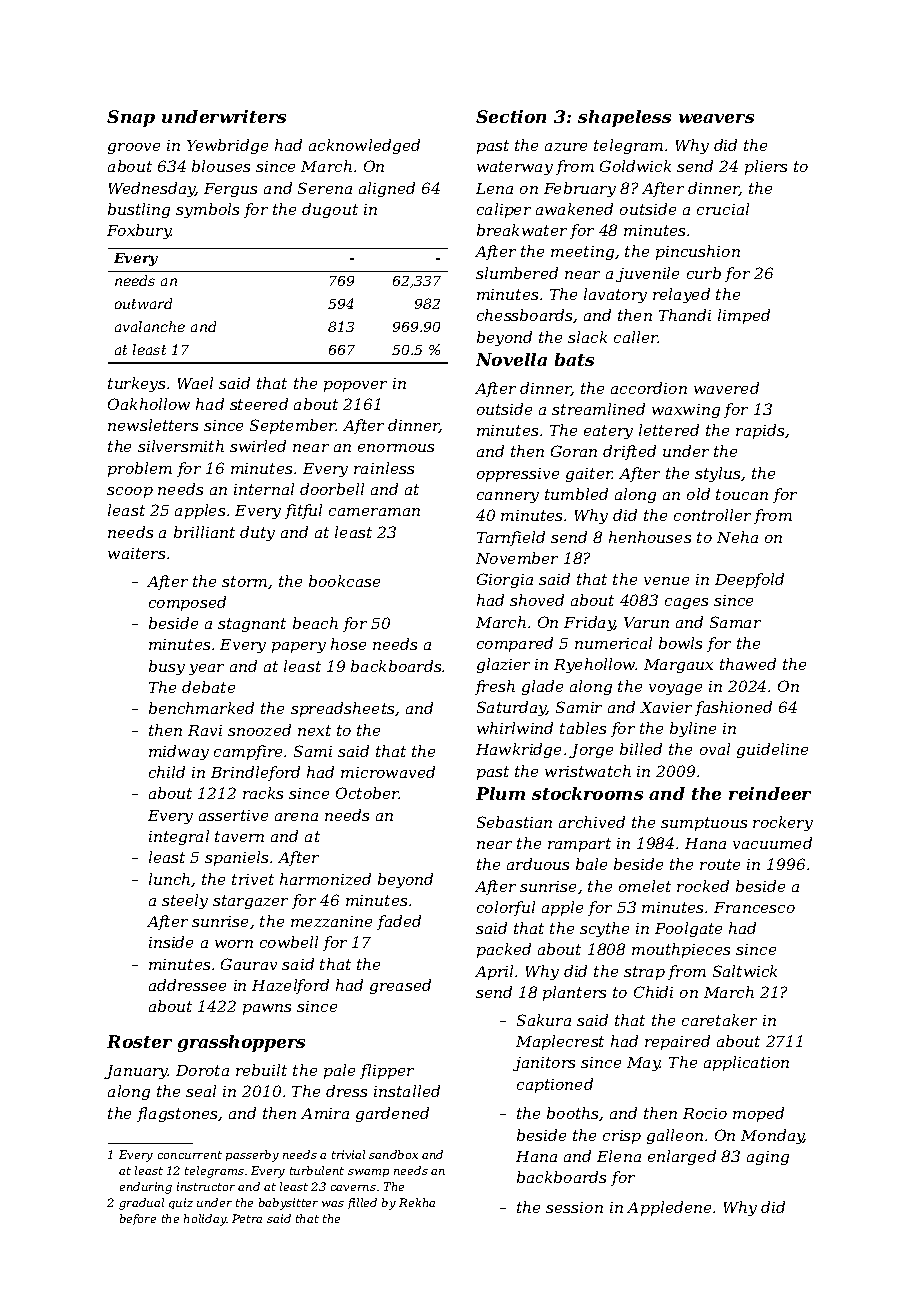  Describe the element at coordinates (716, 118) in the page. I see `weavers` at that location.
